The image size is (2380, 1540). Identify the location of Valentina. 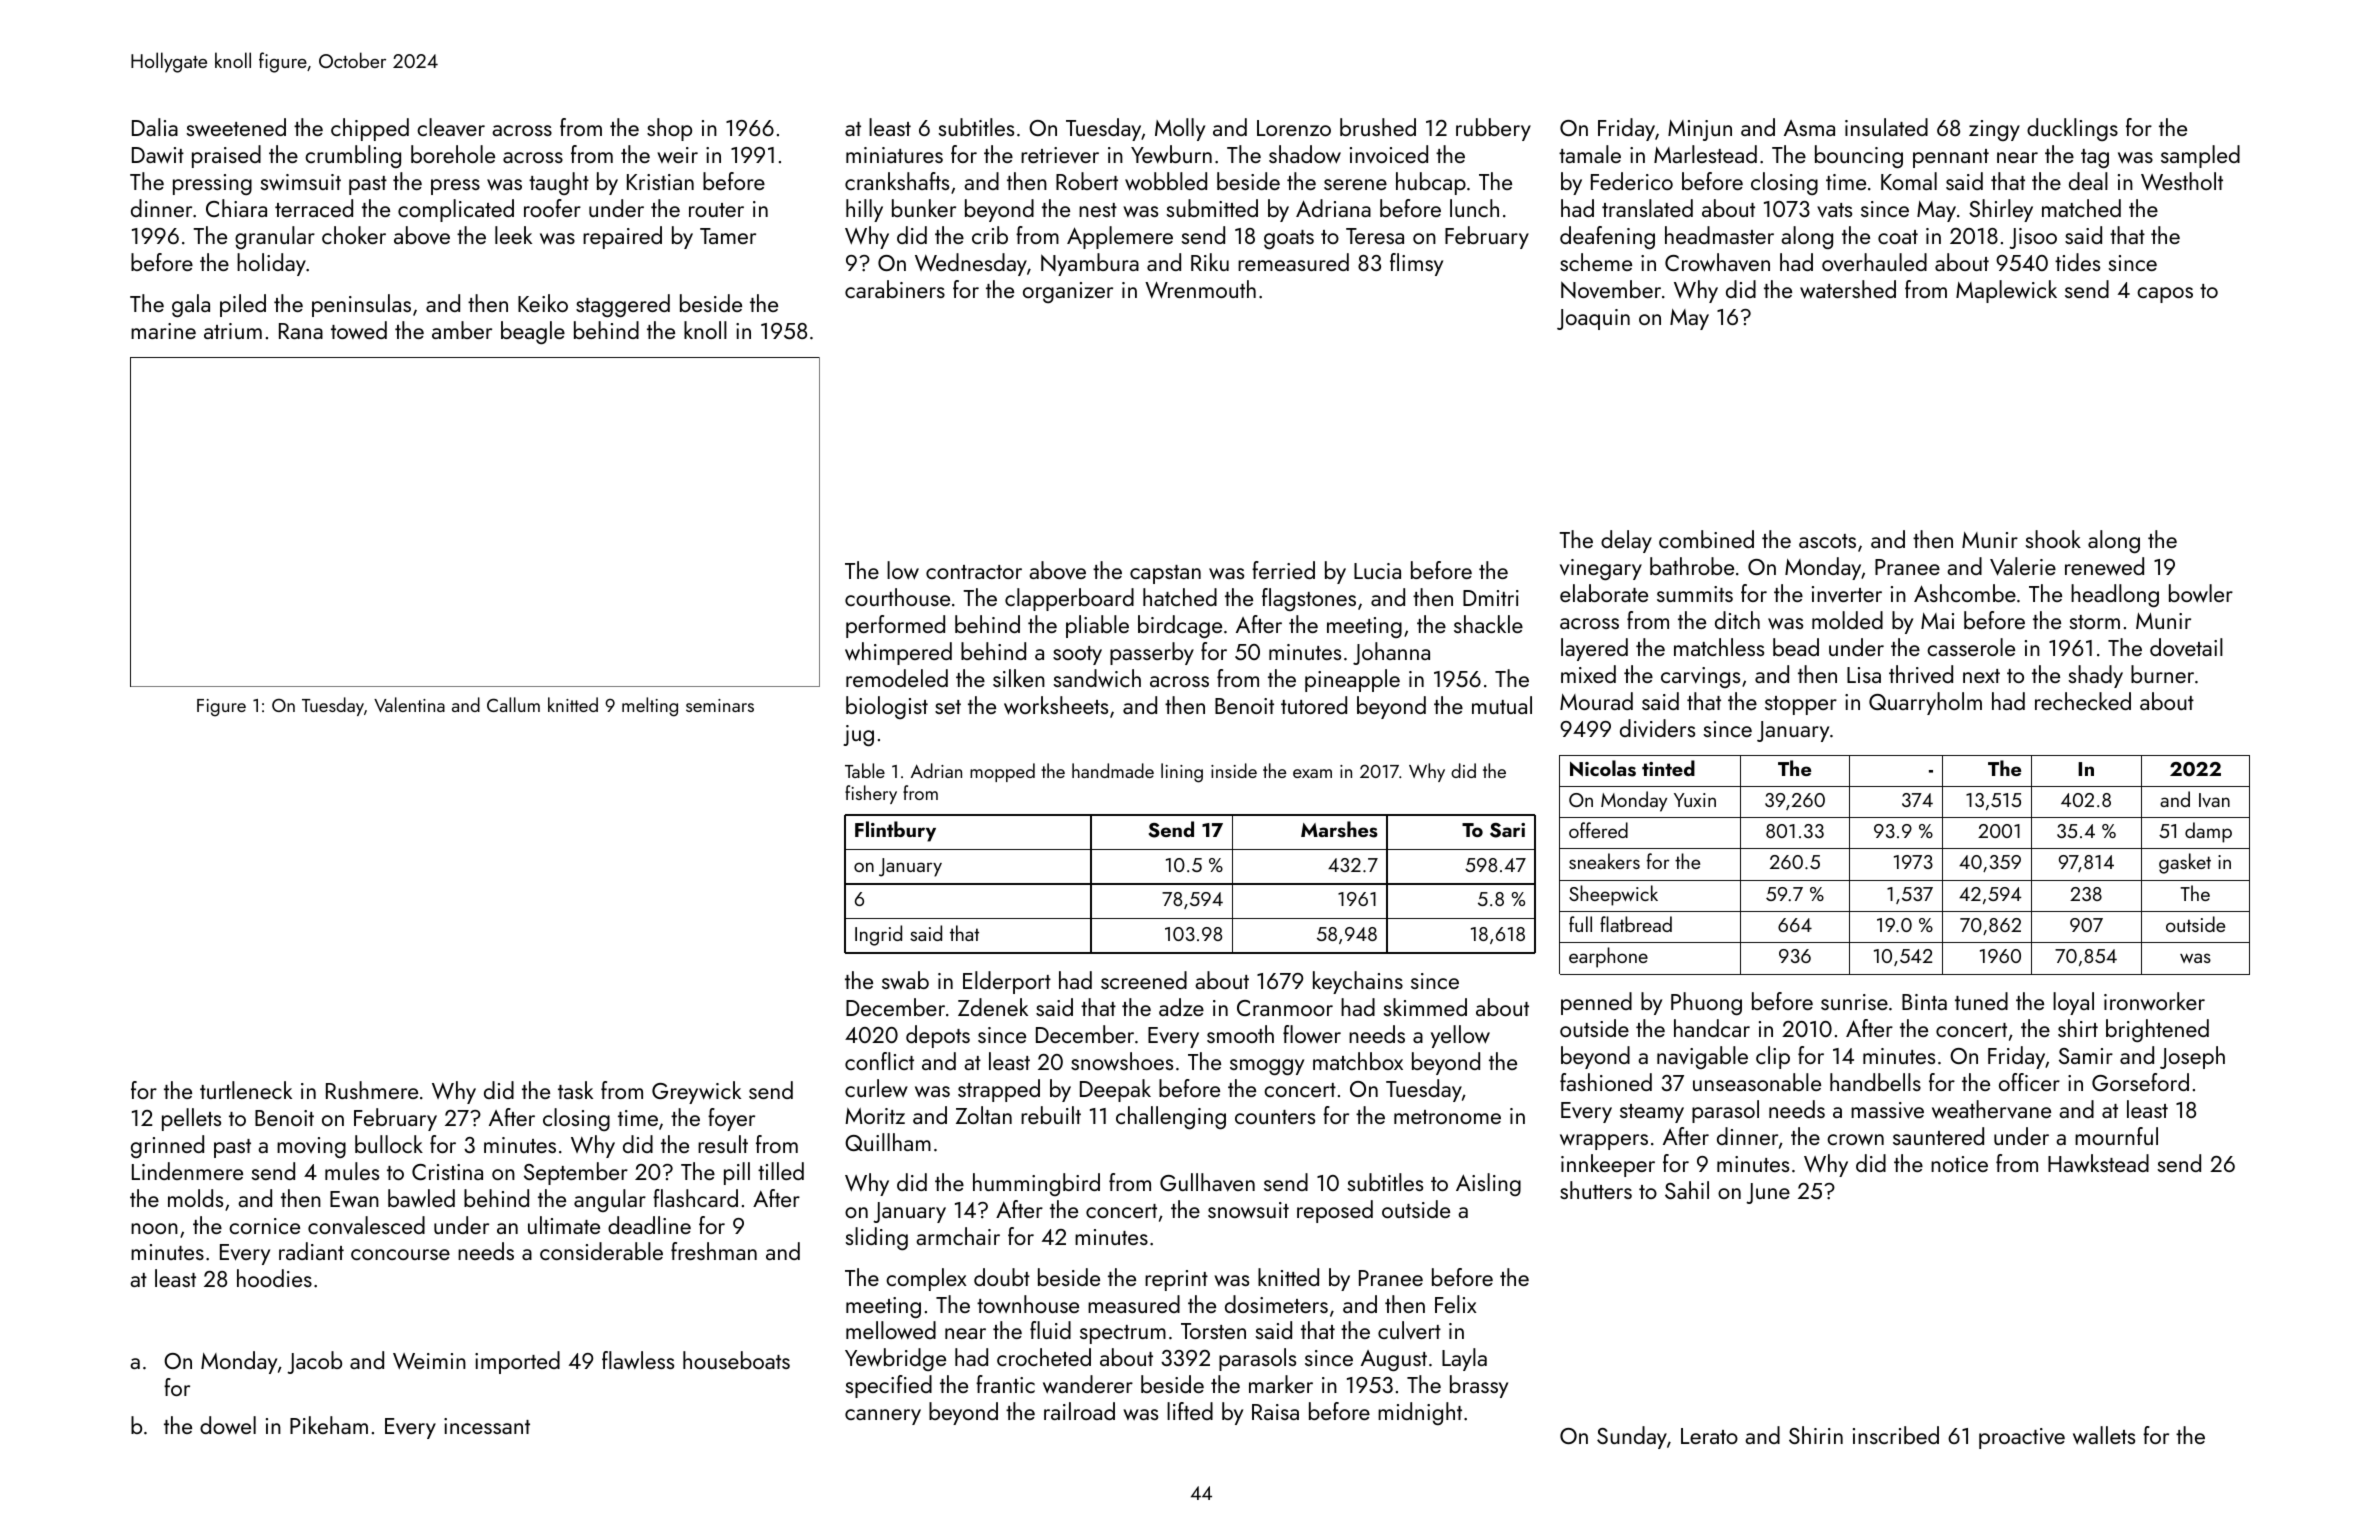
(409, 704).
